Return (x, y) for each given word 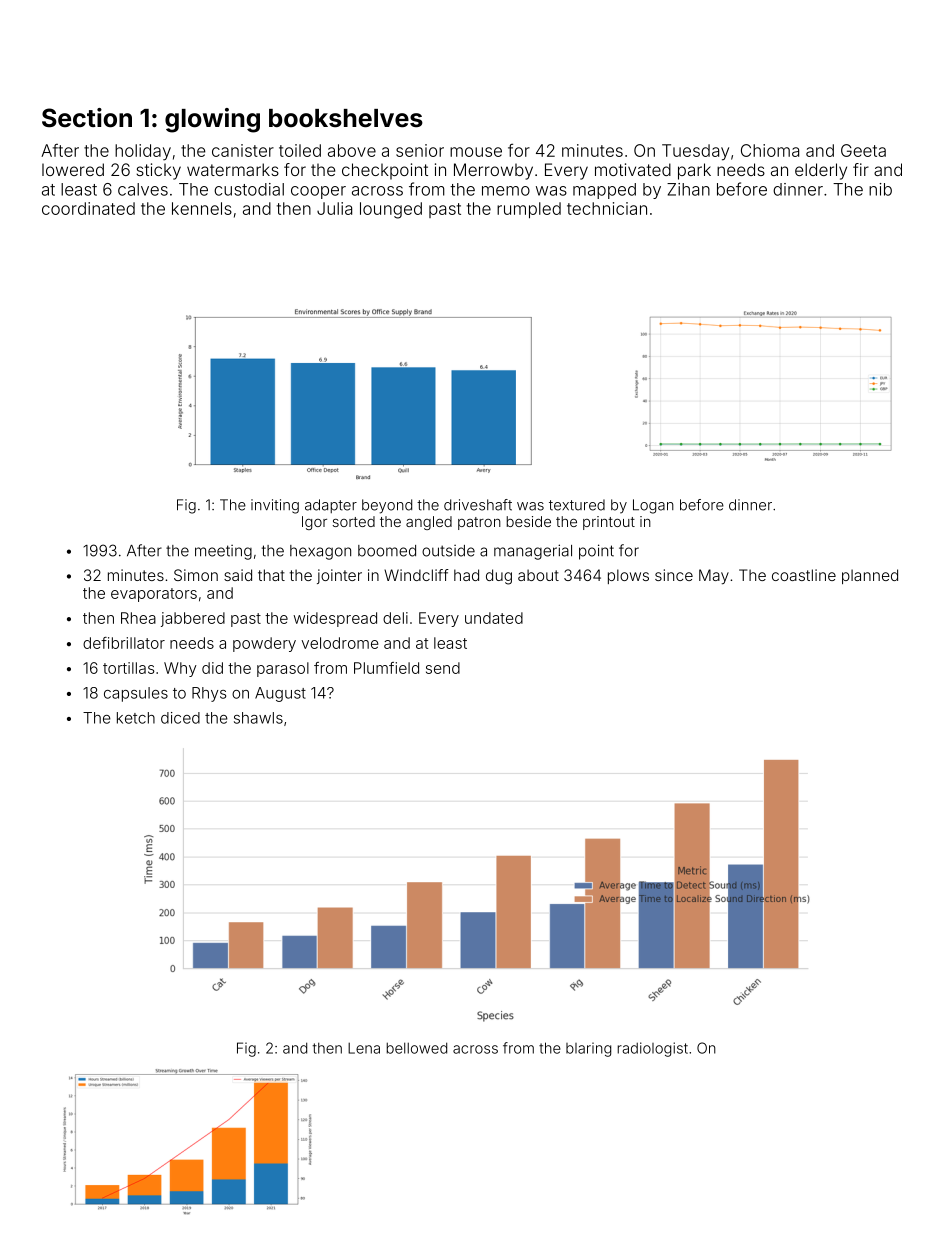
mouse (476, 152)
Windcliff (416, 575)
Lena (364, 1048)
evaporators (154, 595)
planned (870, 576)
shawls (258, 718)
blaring (588, 1049)
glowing (212, 120)
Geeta (863, 150)
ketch (136, 718)
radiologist (652, 1049)
